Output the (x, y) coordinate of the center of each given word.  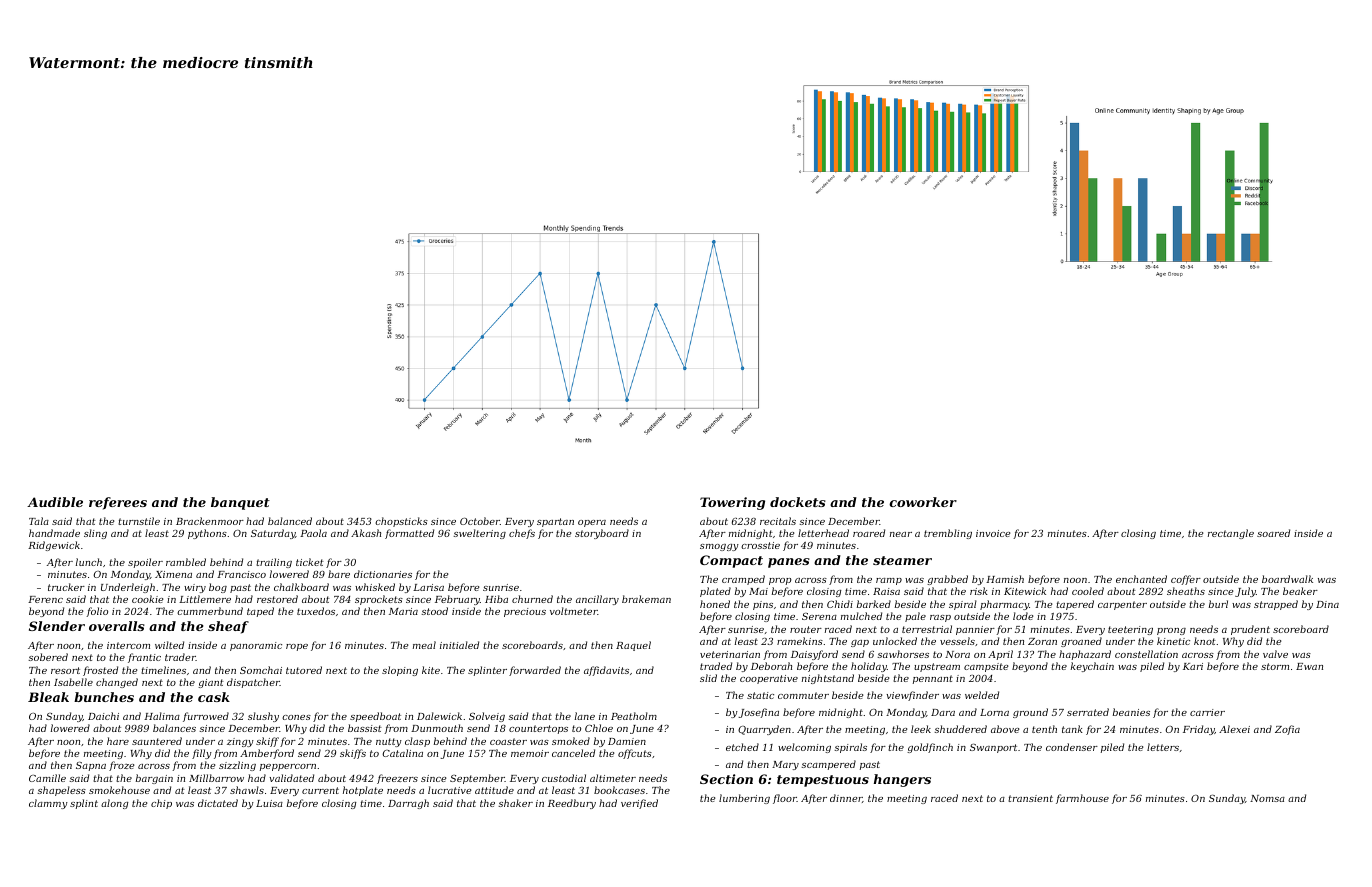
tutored (304, 670)
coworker (923, 502)
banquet (240, 503)
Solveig (487, 717)
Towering (732, 503)
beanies (1131, 712)
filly (202, 754)
